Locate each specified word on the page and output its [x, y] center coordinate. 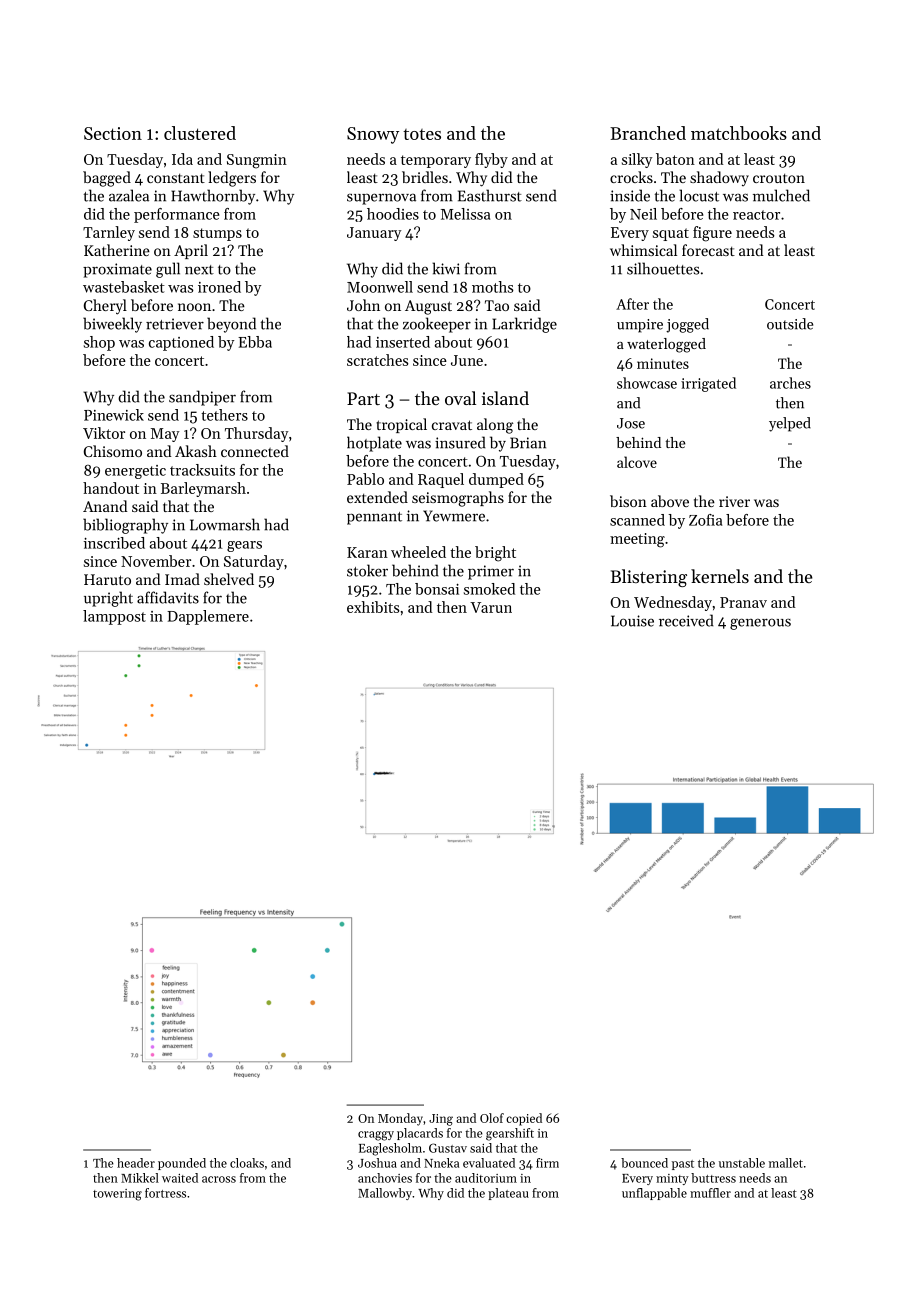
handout [111, 488]
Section [113, 133]
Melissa [465, 214]
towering [117, 1195]
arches [790, 383]
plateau [508, 1194]
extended [377, 497]
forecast [708, 250]
